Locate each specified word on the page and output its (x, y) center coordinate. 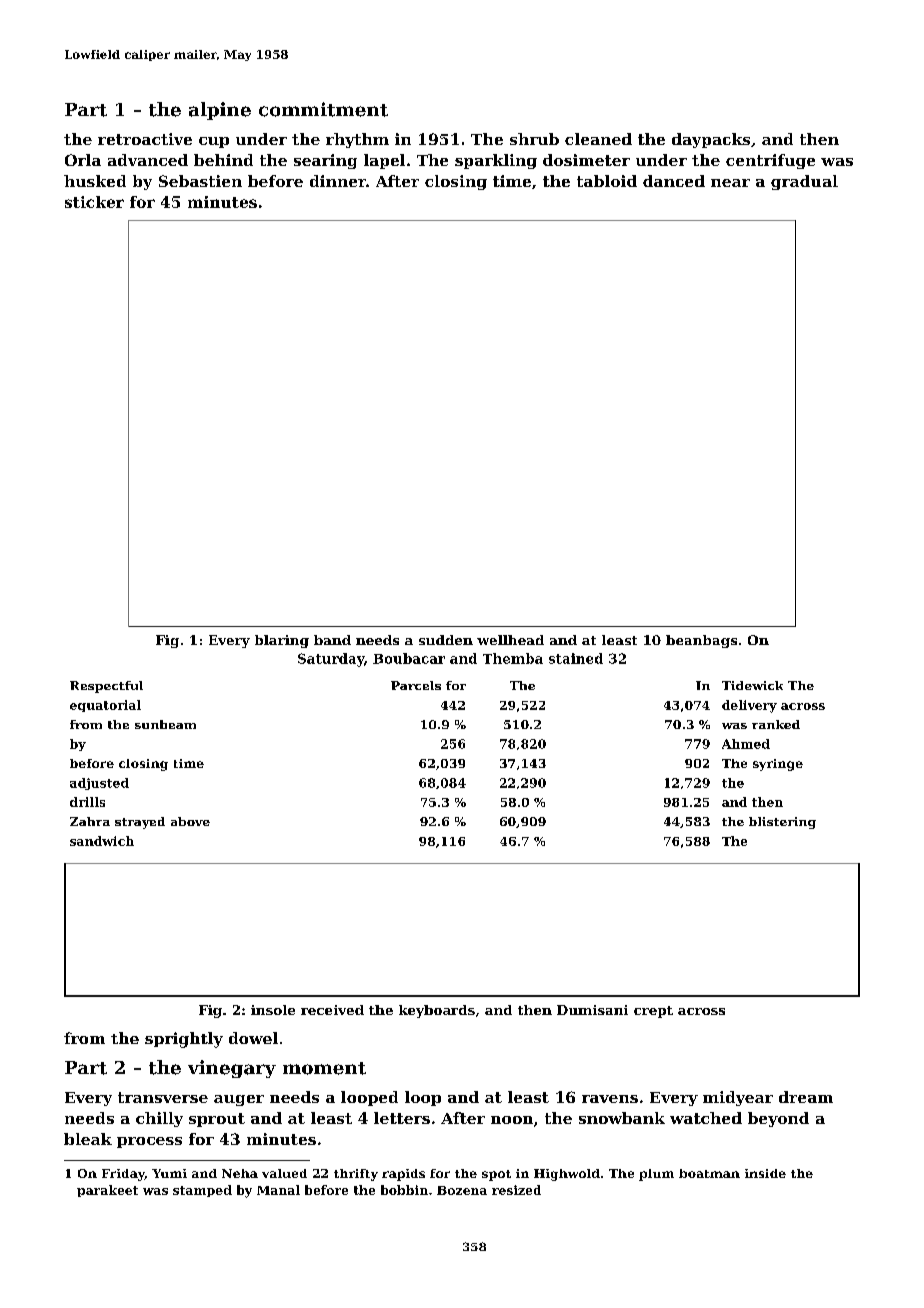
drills (87, 802)
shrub (534, 139)
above (190, 821)
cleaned (598, 139)
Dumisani (592, 1010)
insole (273, 1010)
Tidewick (752, 685)
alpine (220, 111)
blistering (782, 823)
